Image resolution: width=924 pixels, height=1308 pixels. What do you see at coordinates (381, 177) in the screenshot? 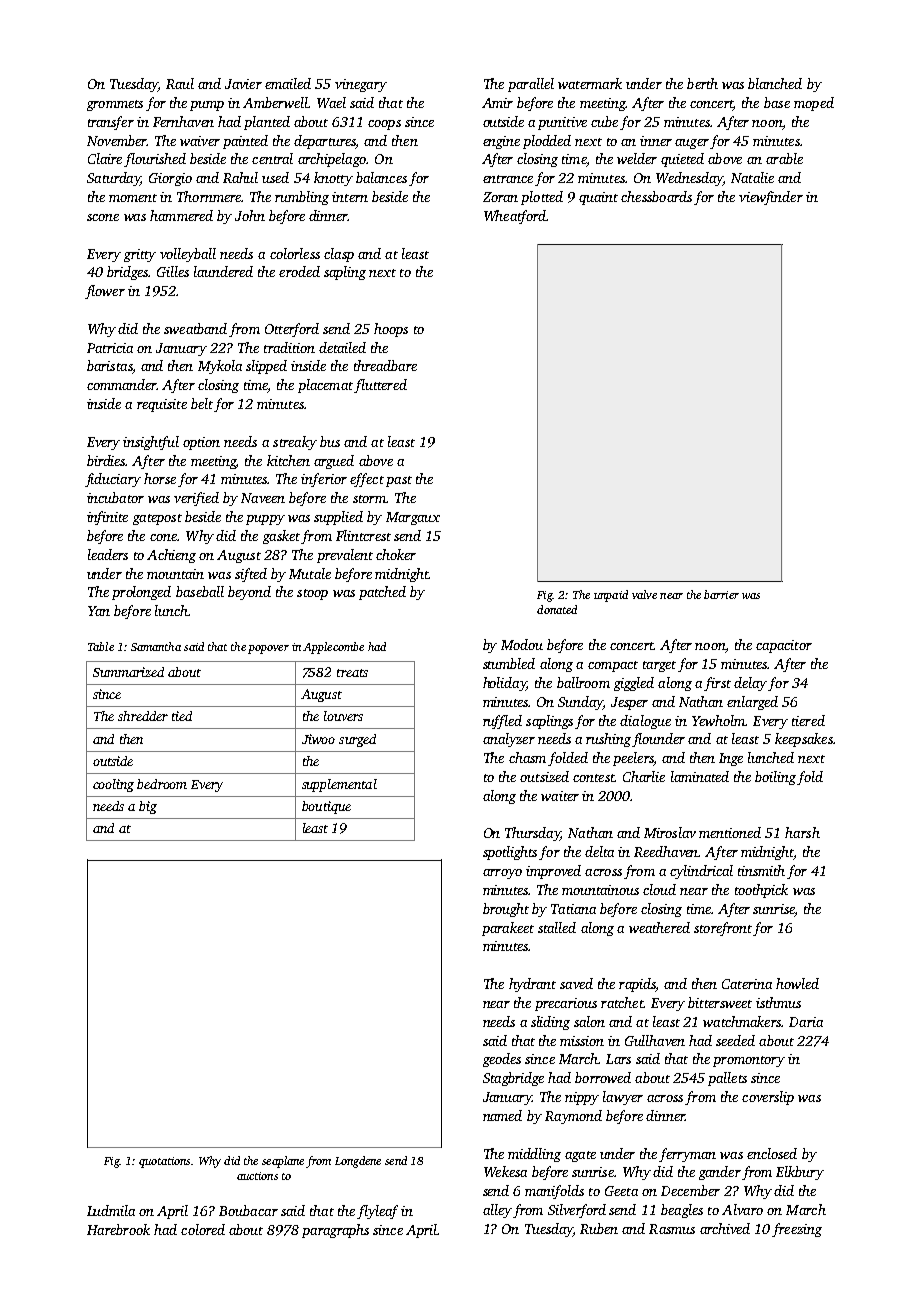
I see `balances` at bounding box center [381, 177].
